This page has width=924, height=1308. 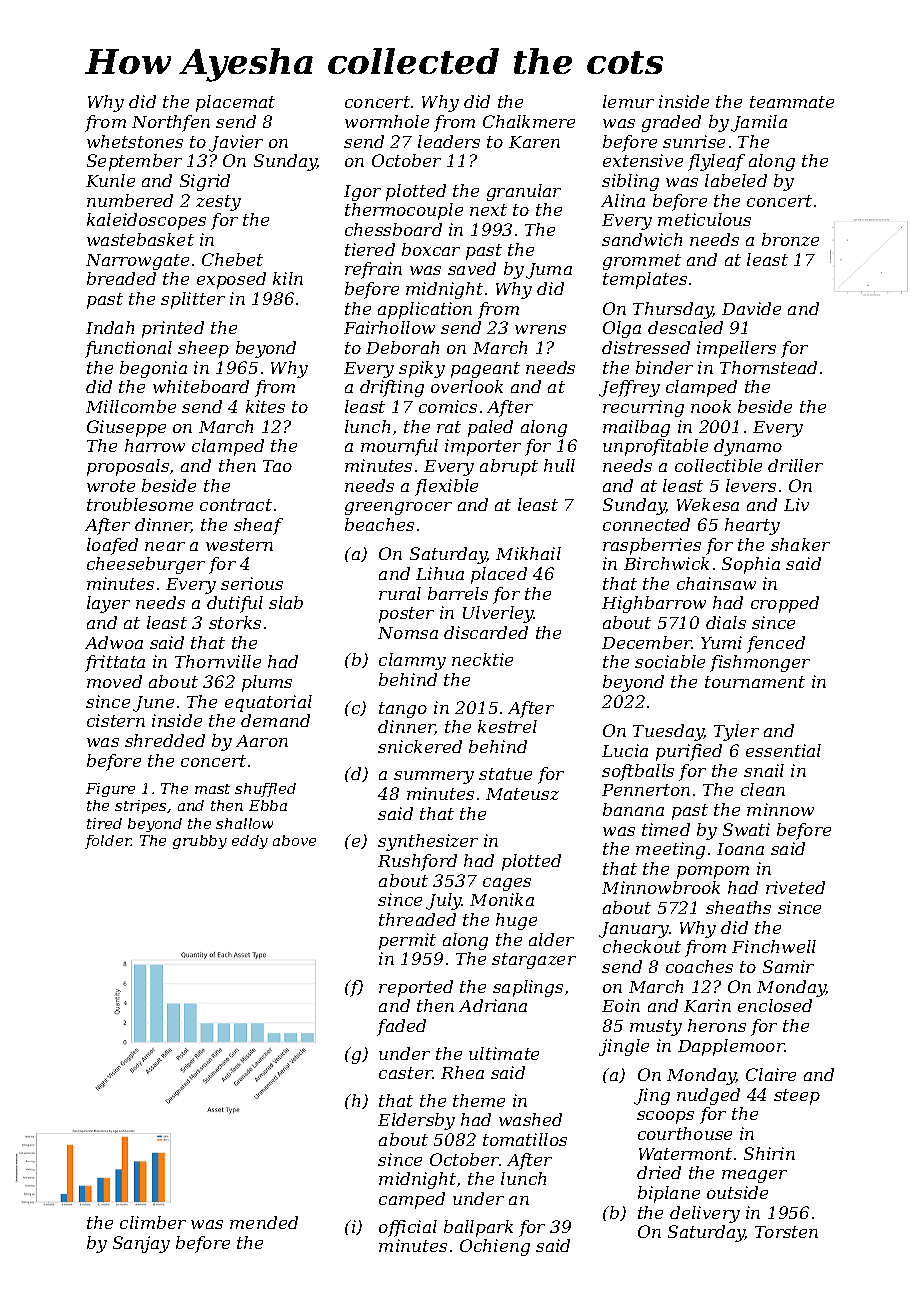 I want to click on whetstones, so click(x=135, y=141).
